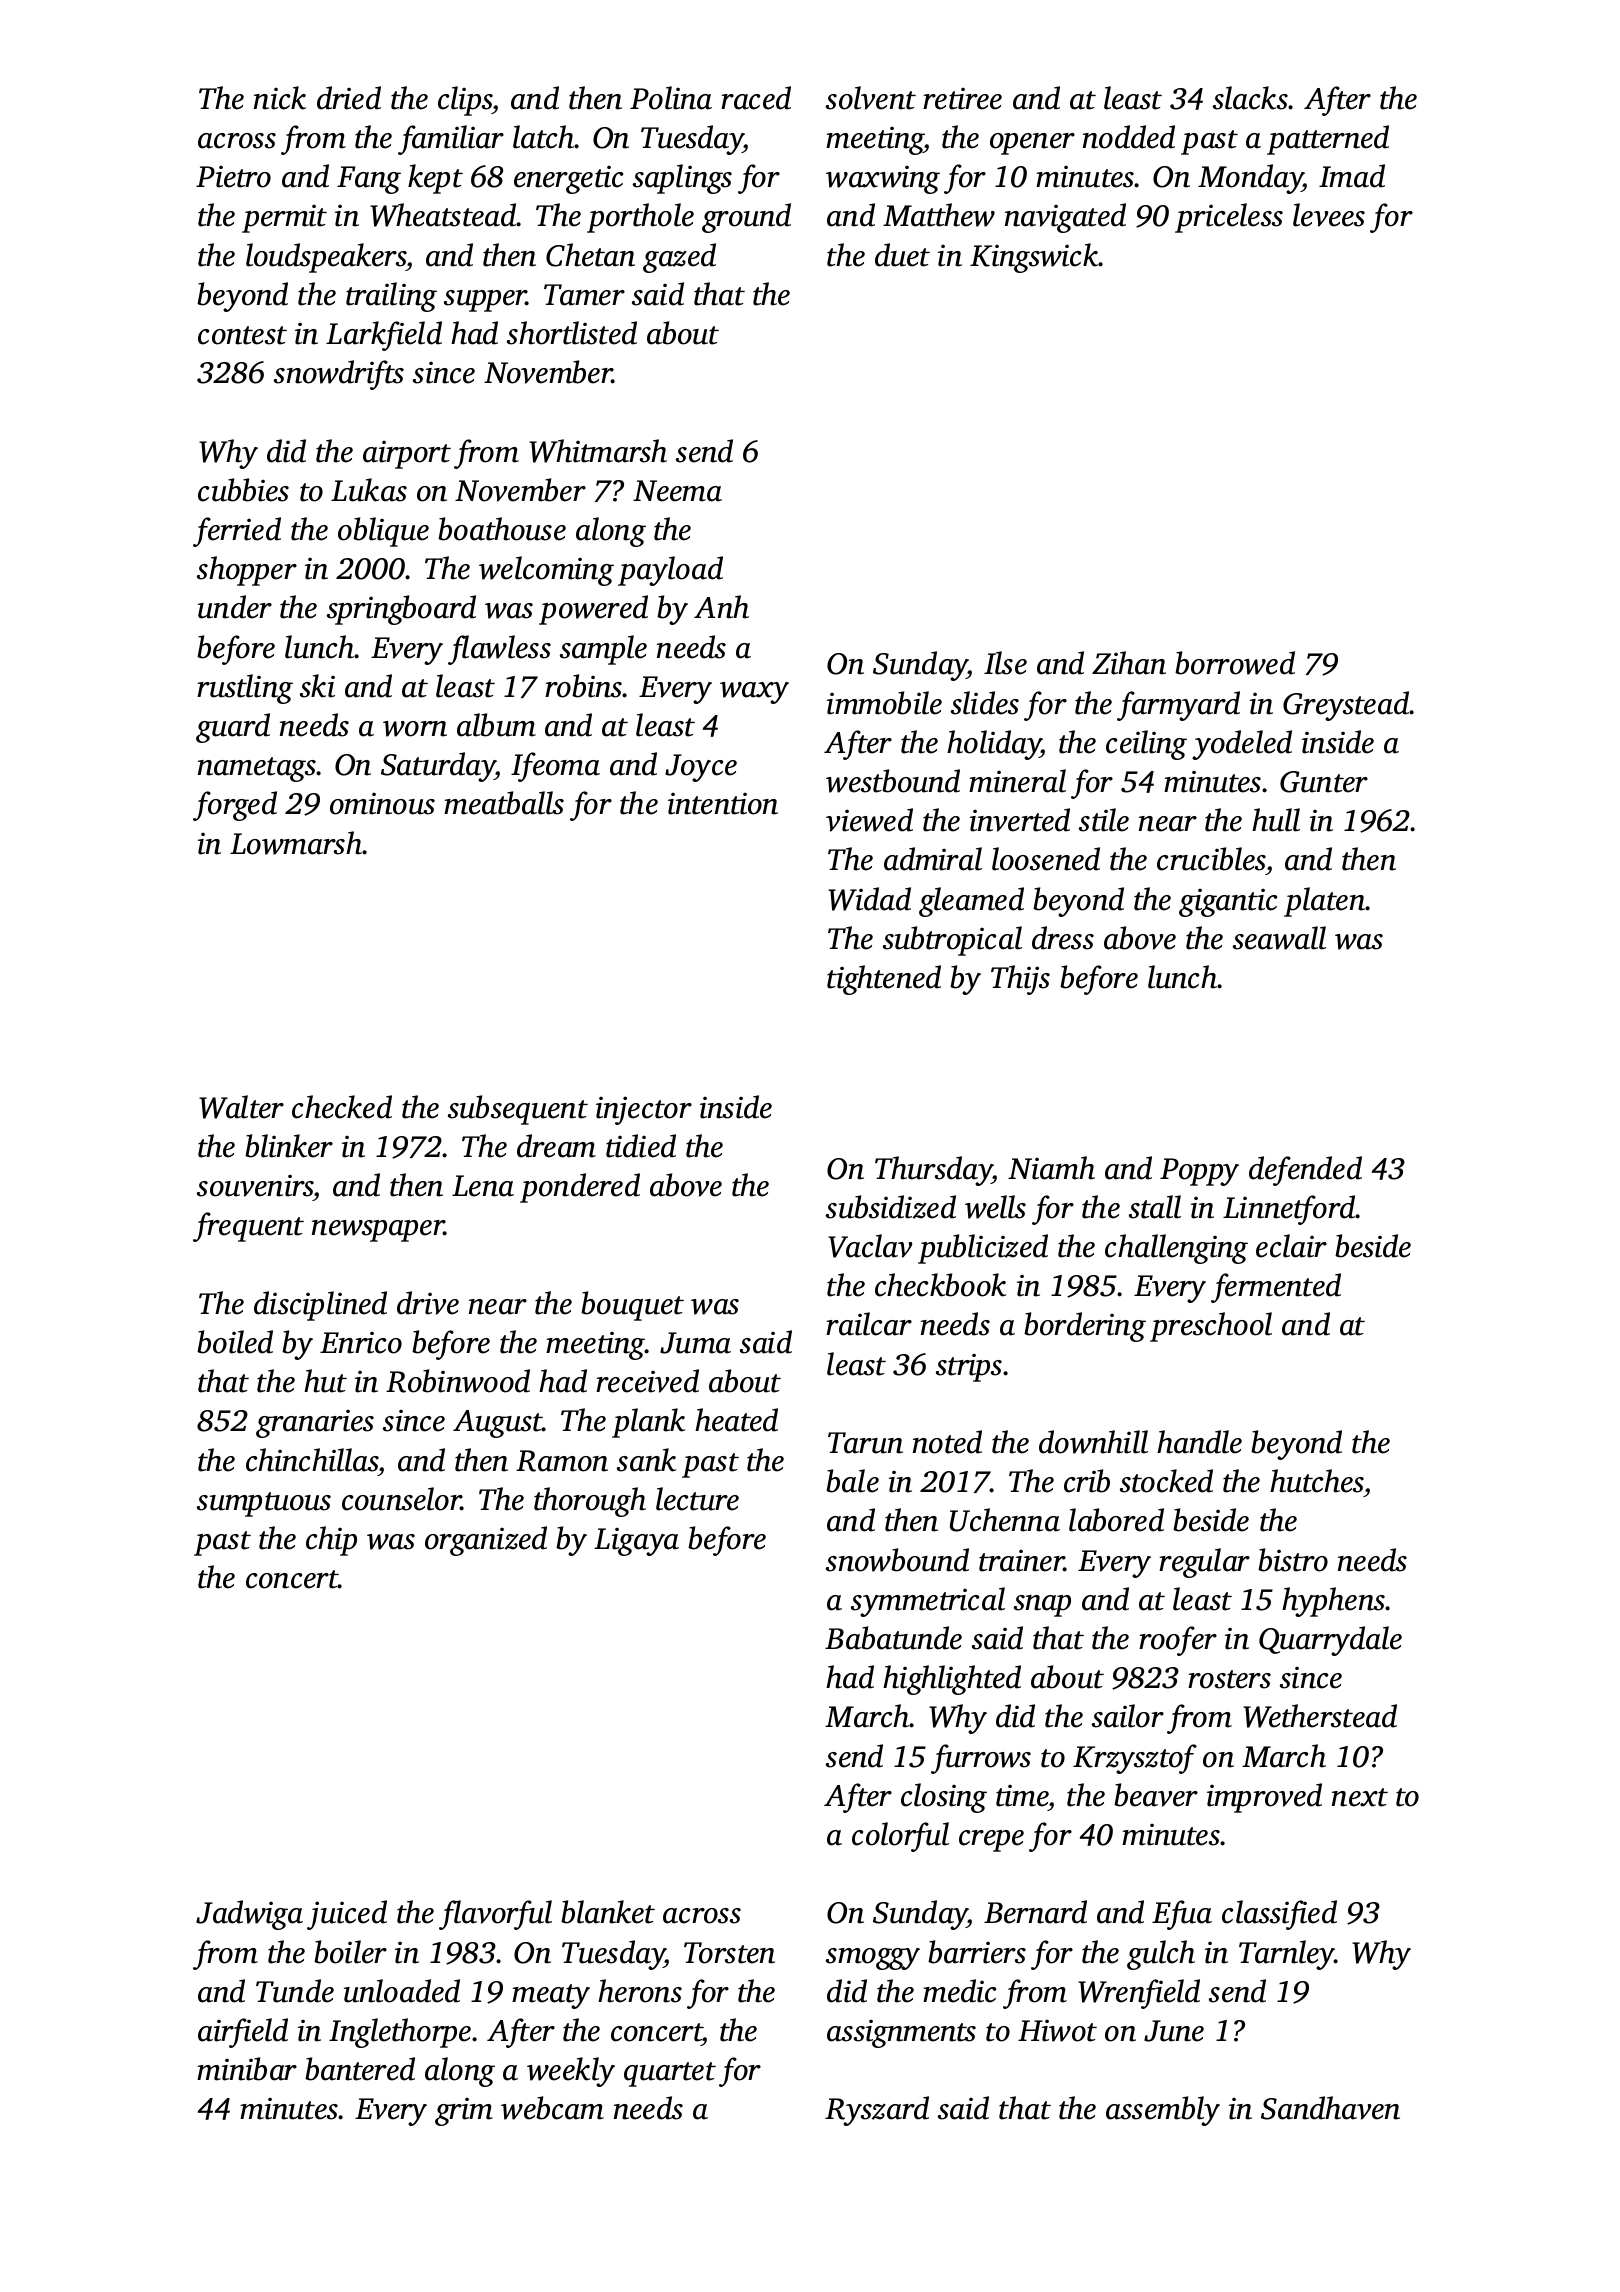  I want to click on clips, so click(465, 101).
